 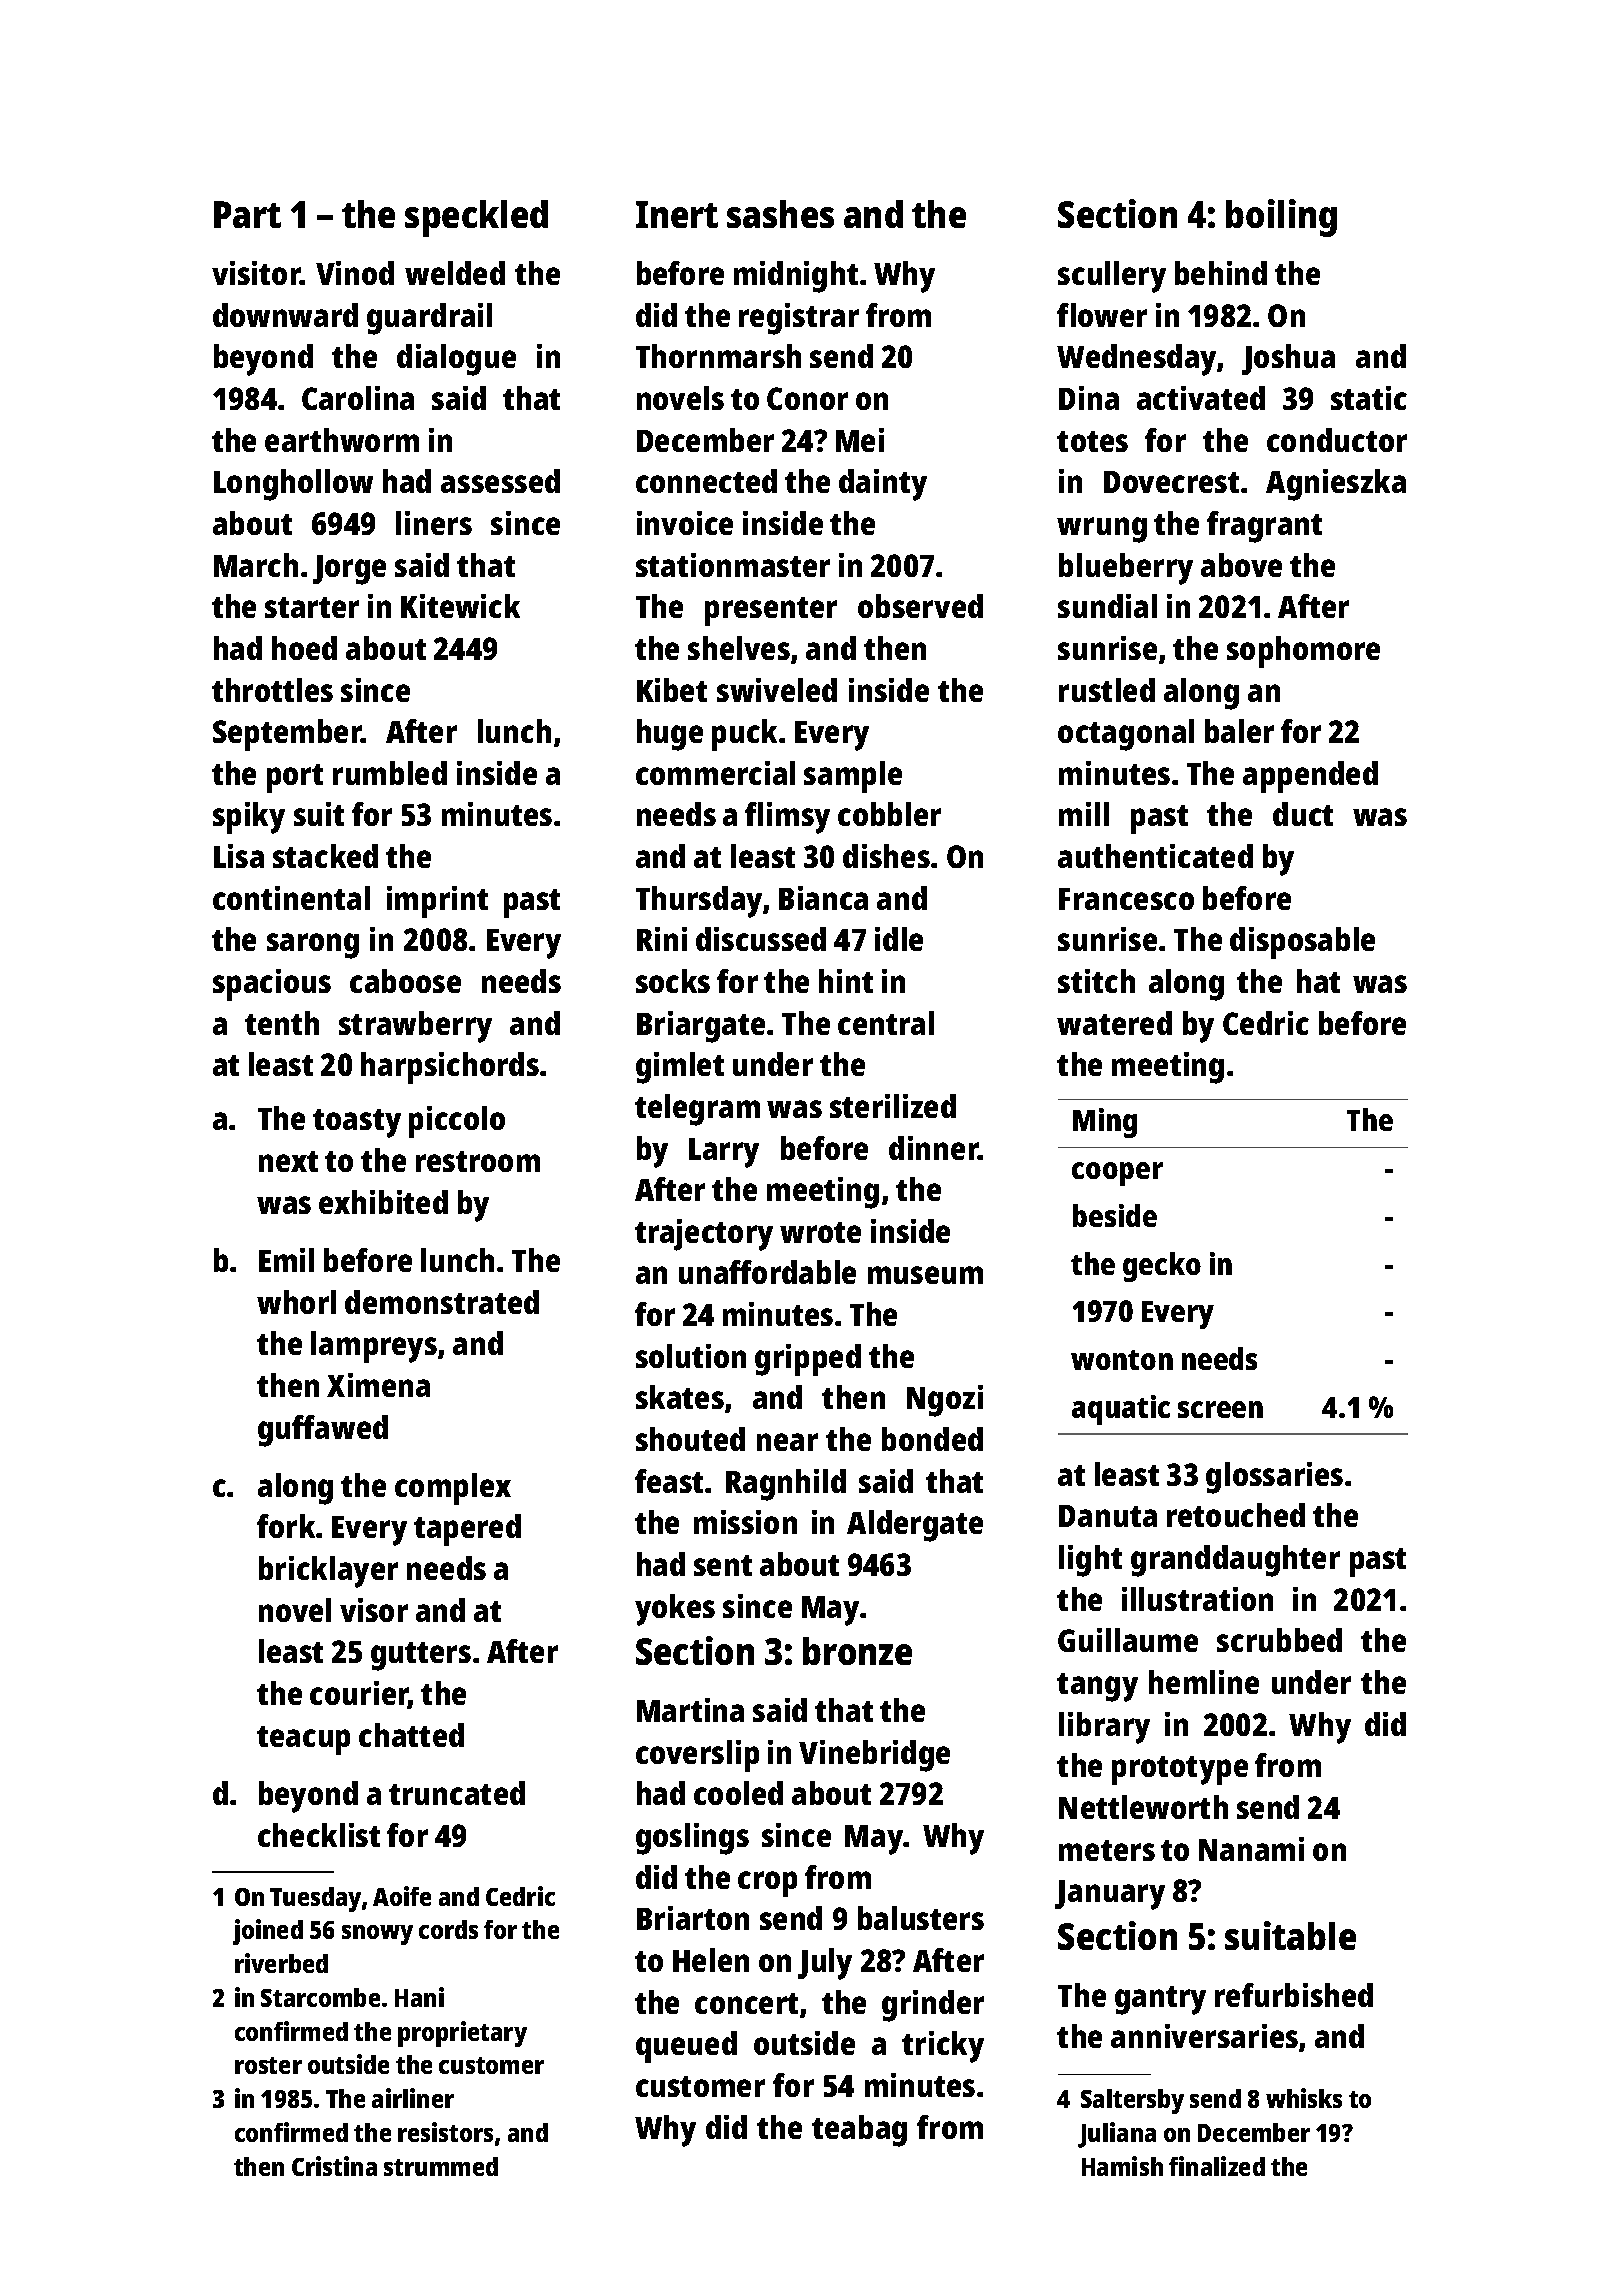 What do you see at coordinates (437, 902) in the page?
I see `imprint` at bounding box center [437, 902].
